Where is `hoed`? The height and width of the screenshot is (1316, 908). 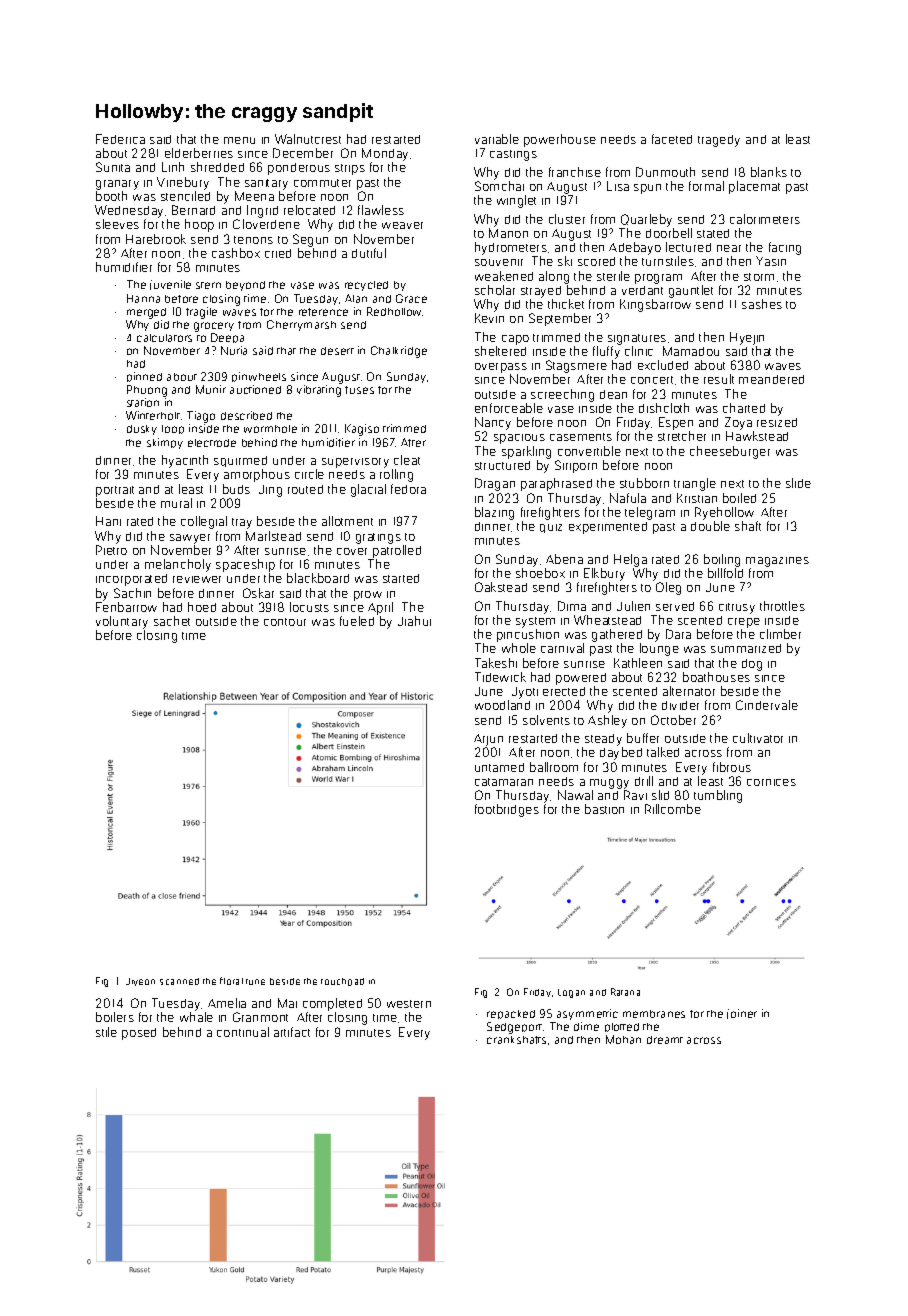
hoed is located at coordinates (202, 607).
